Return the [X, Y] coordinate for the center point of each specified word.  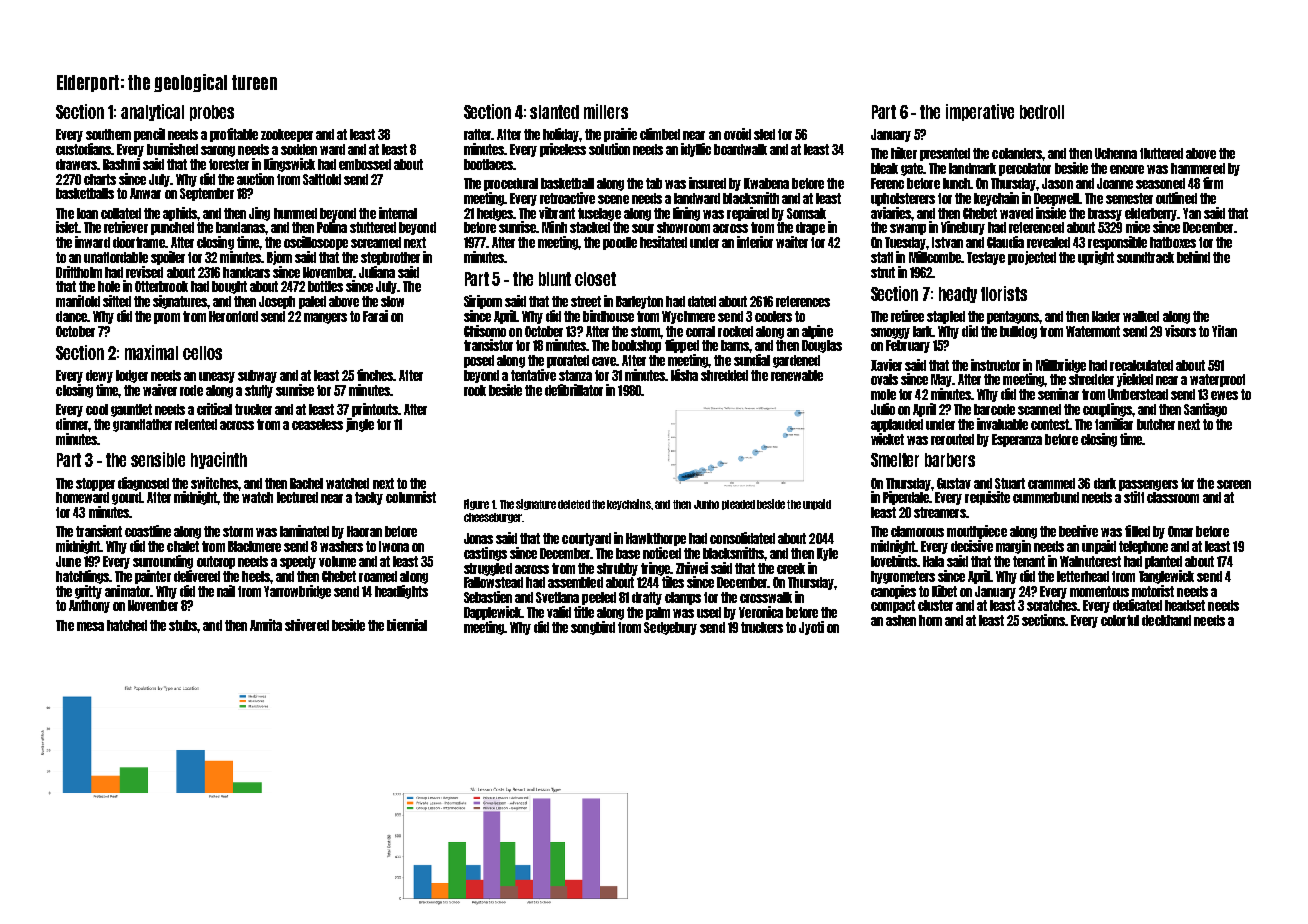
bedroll [1042, 112]
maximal [151, 352]
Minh [554, 227]
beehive [1078, 531]
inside [1051, 213]
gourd [127, 498]
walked [1141, 316]
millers [606, 111]
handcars [246, 272]
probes [212, 113]
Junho [706, 504]
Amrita [266, 625]
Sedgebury [670, 628]
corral [700, 331]
